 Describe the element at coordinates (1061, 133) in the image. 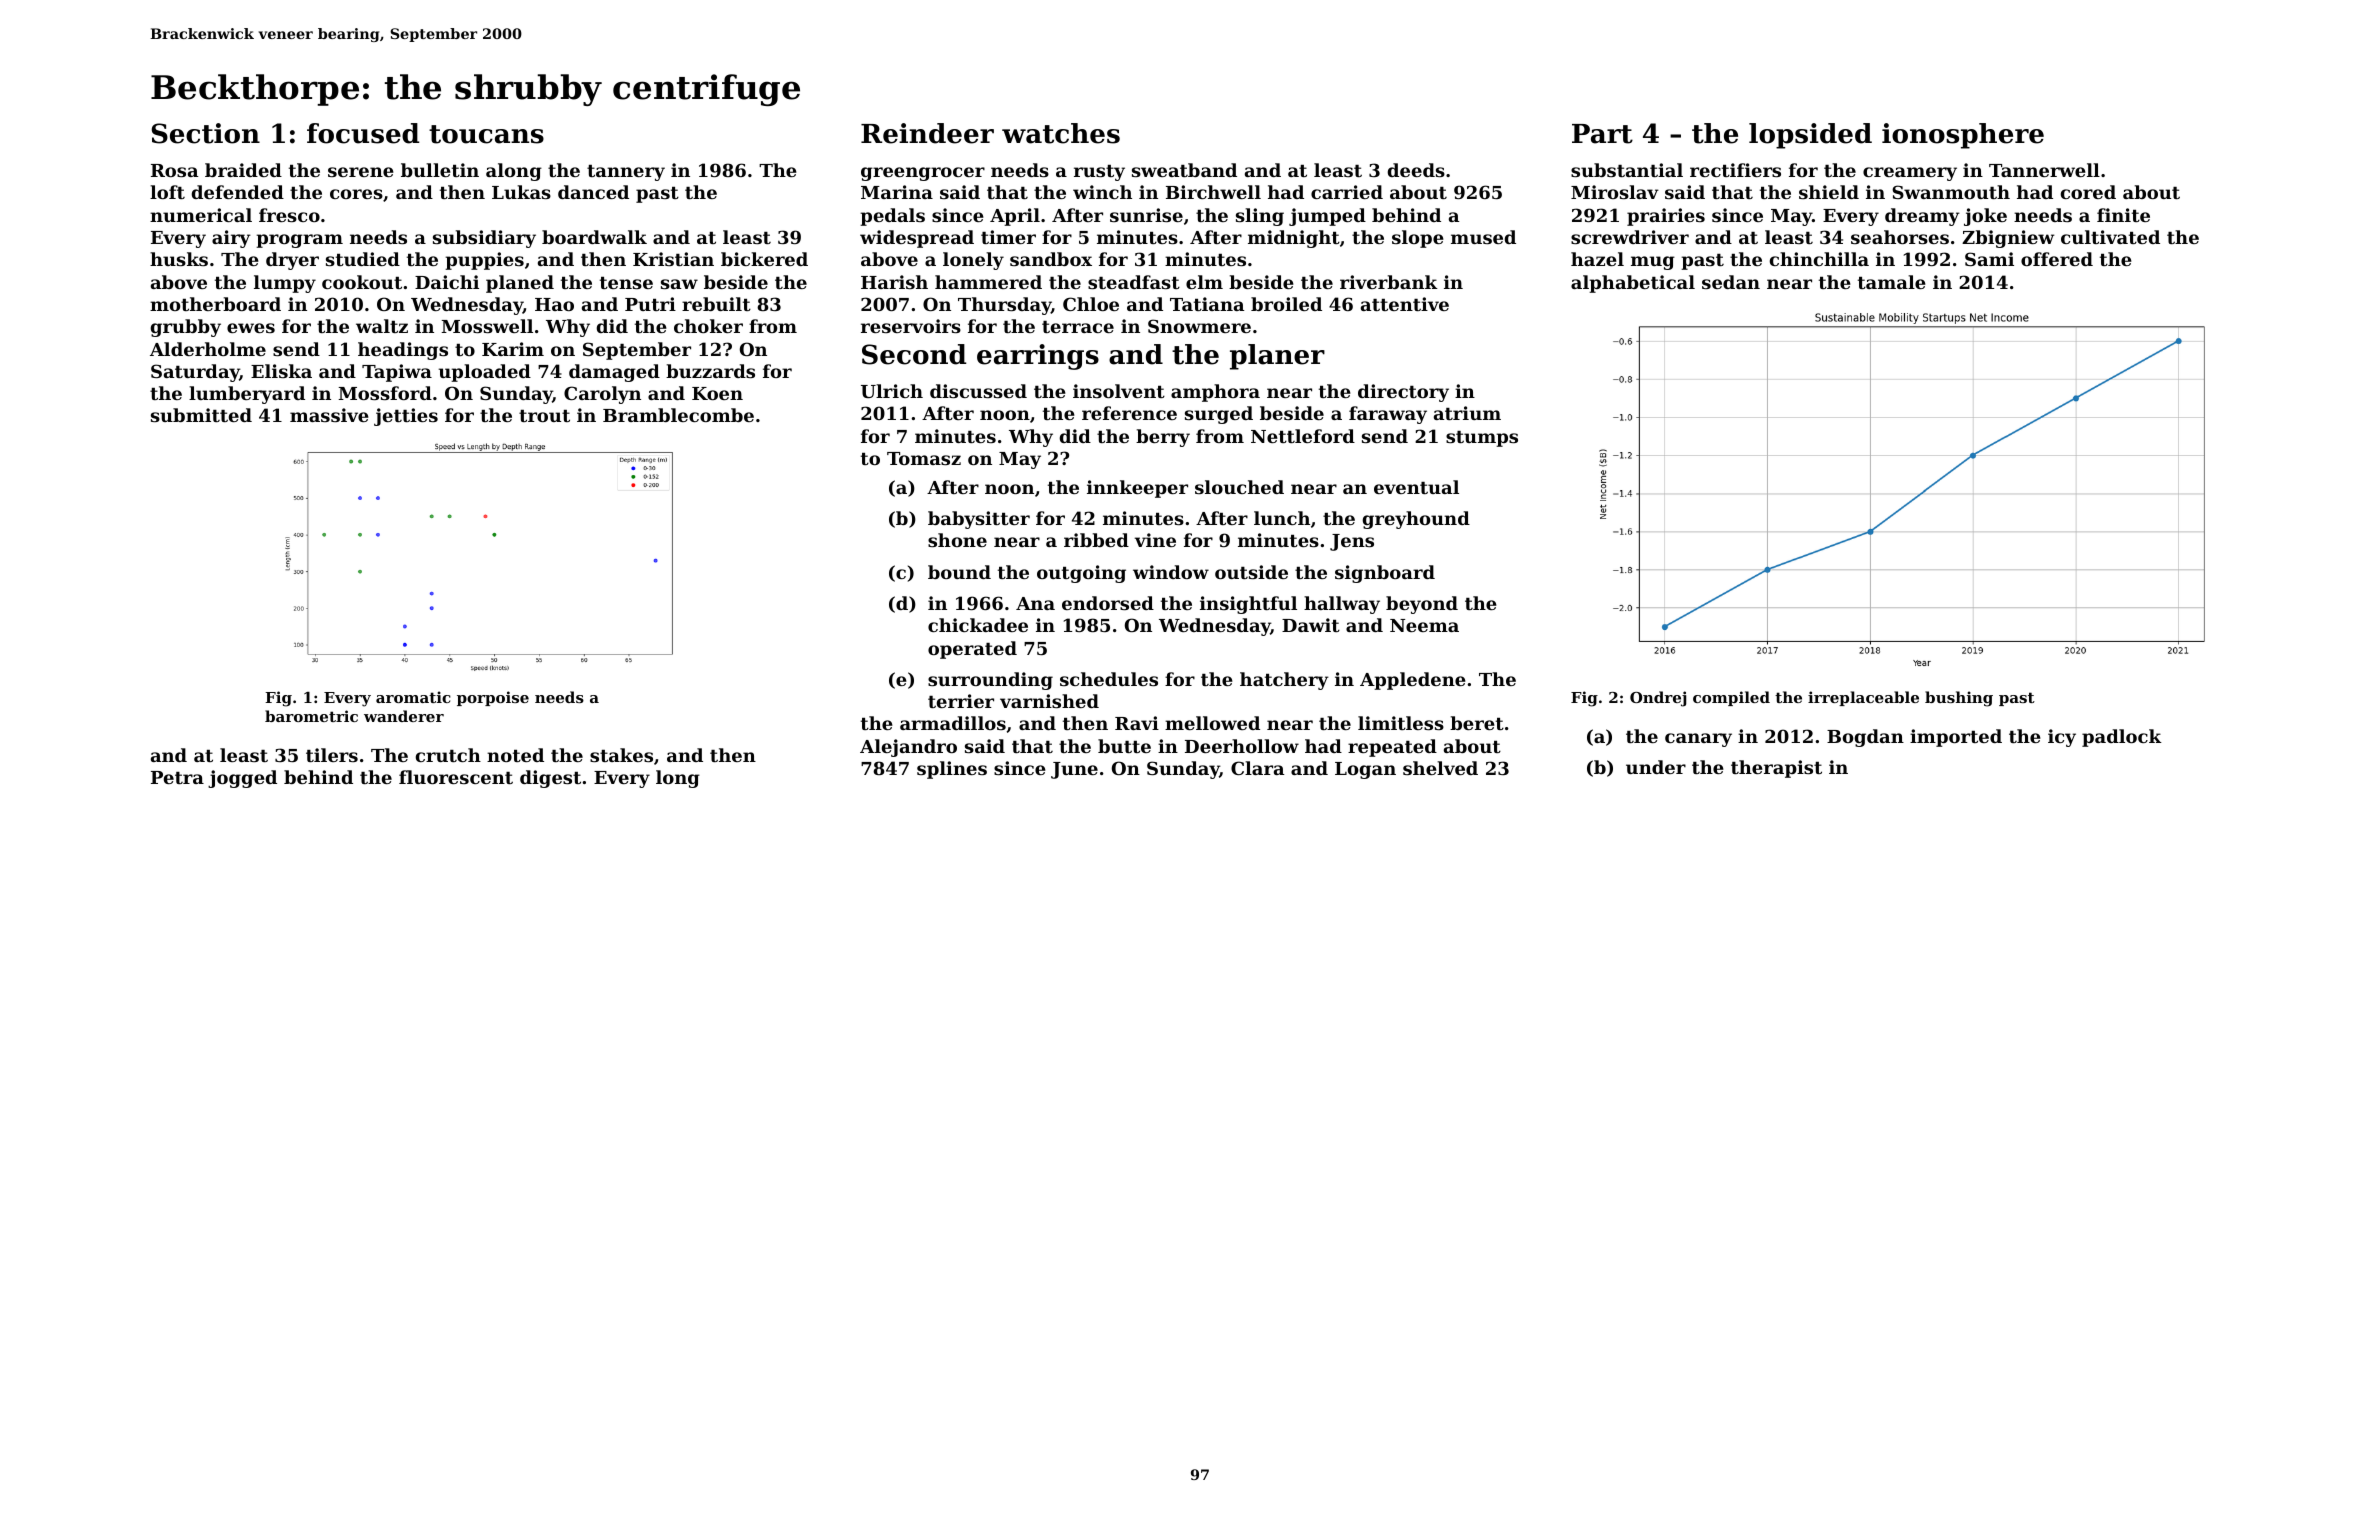

I see `watches` at that location.
